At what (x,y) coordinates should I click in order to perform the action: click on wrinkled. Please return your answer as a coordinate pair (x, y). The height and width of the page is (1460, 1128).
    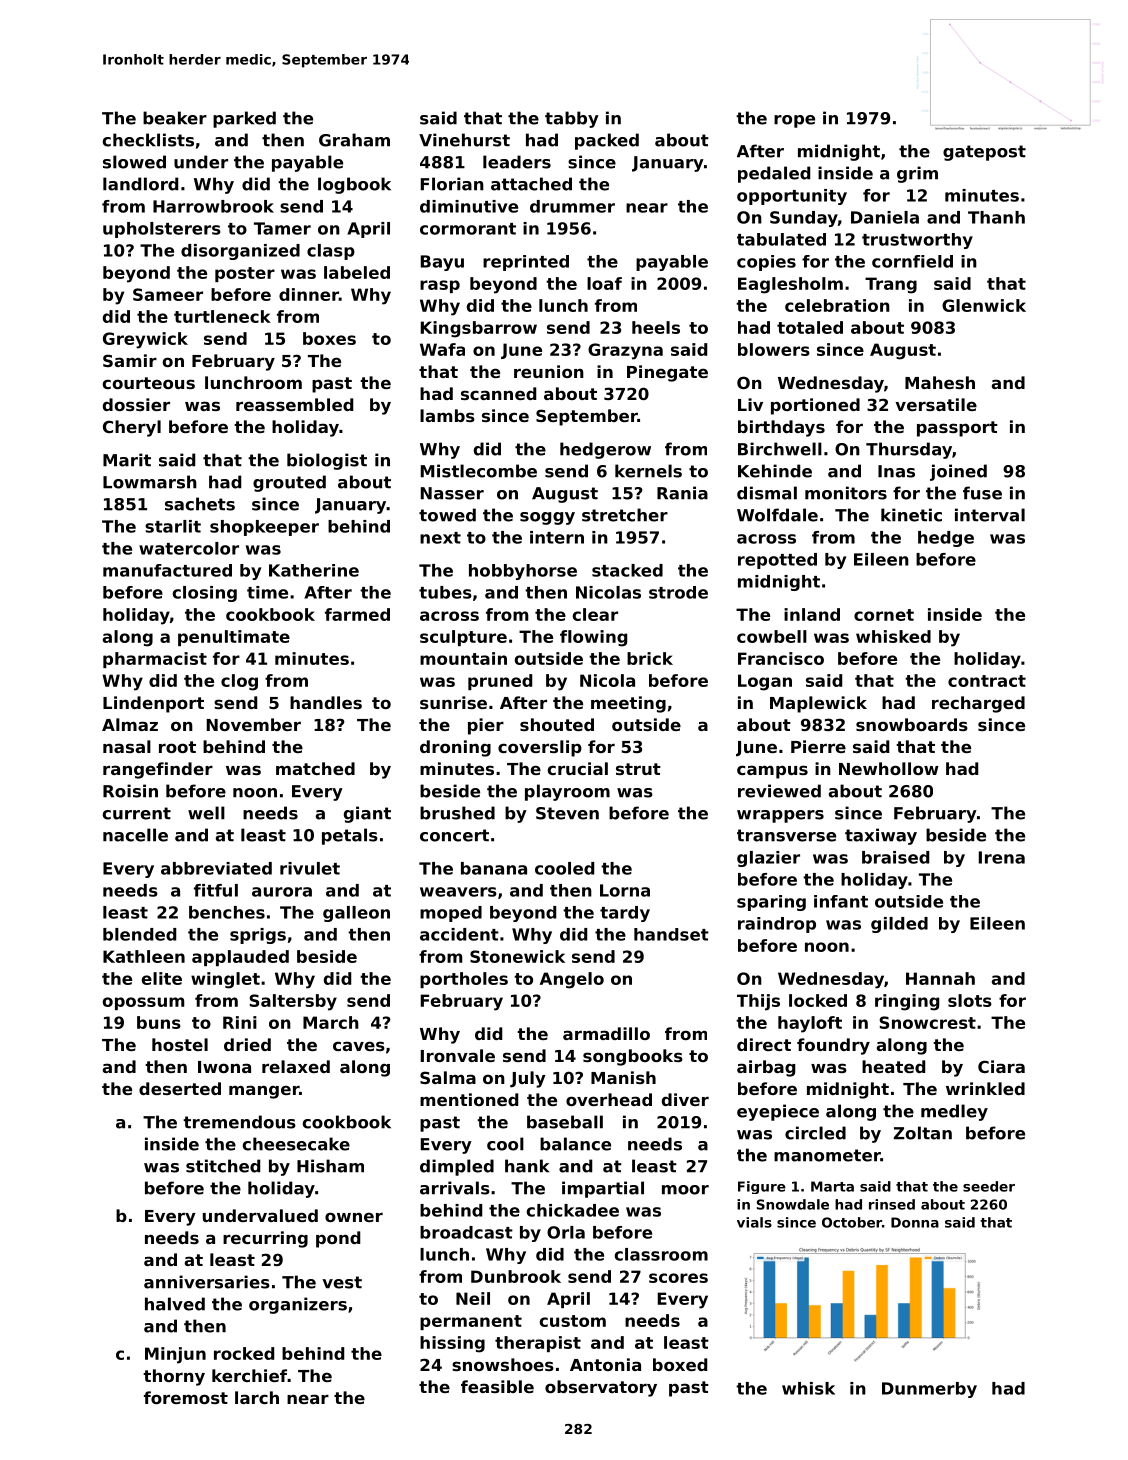
    Looking at the image, I should click on (985, 1088).
